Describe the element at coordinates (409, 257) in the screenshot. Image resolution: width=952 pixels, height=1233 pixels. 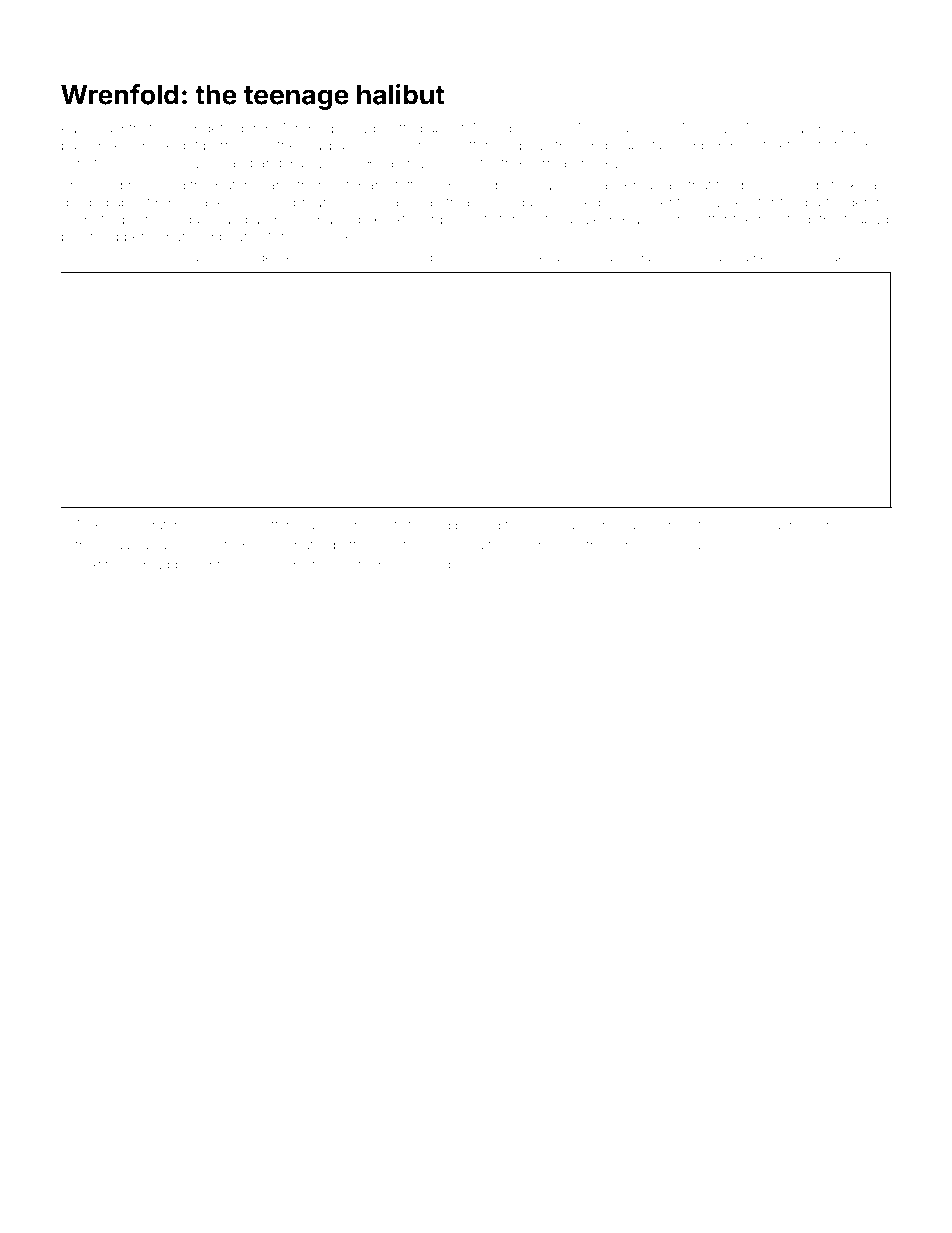
I see `combed` at that location.
